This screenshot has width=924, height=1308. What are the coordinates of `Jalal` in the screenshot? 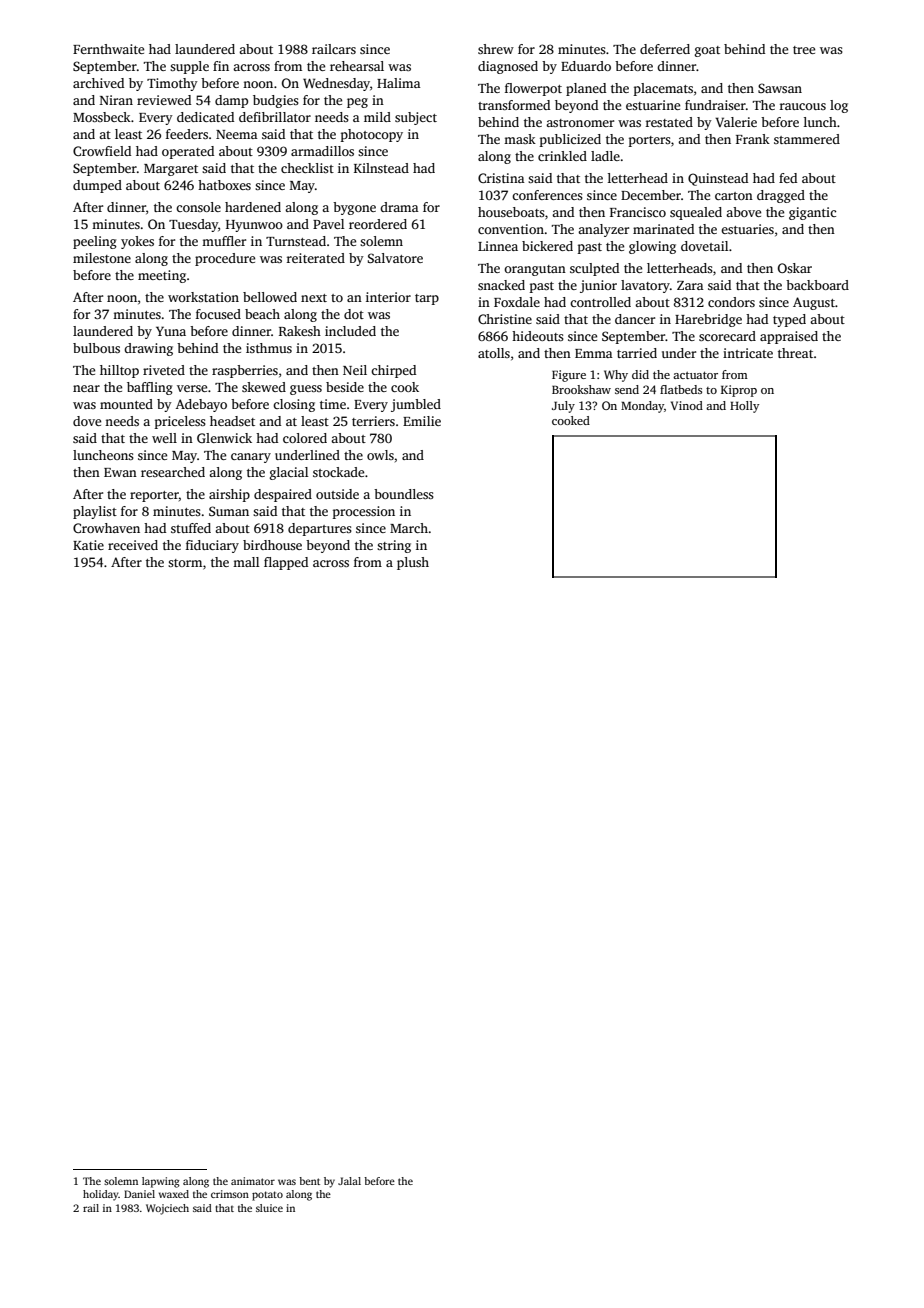 It's located at (349, 1181).
